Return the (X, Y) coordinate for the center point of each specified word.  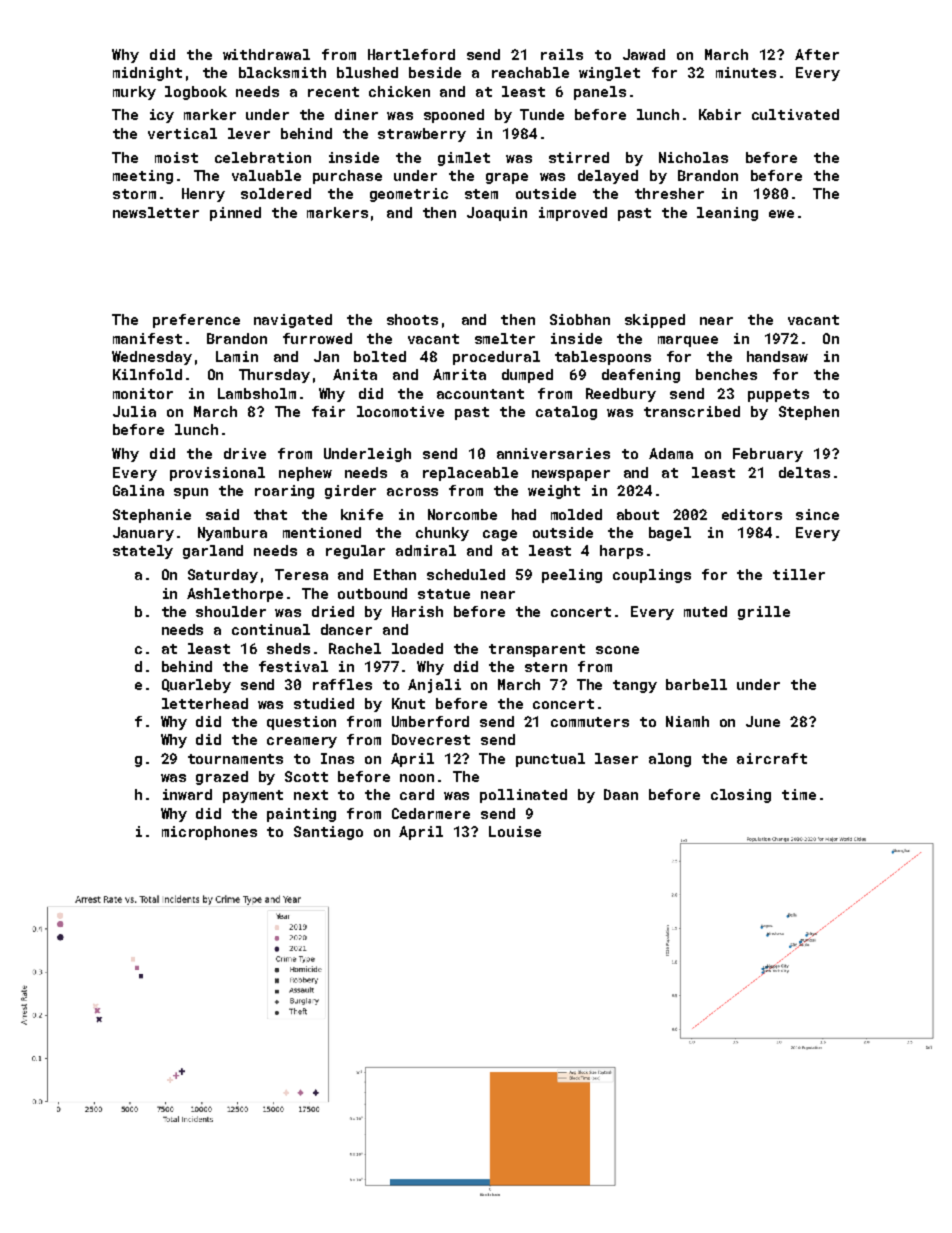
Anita (355, 374)
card (417, 794)
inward (187, 794)
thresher (669, 193)
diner (356, 114)
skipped (655, 321)
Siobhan (580, 319)
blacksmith (282, 72)
